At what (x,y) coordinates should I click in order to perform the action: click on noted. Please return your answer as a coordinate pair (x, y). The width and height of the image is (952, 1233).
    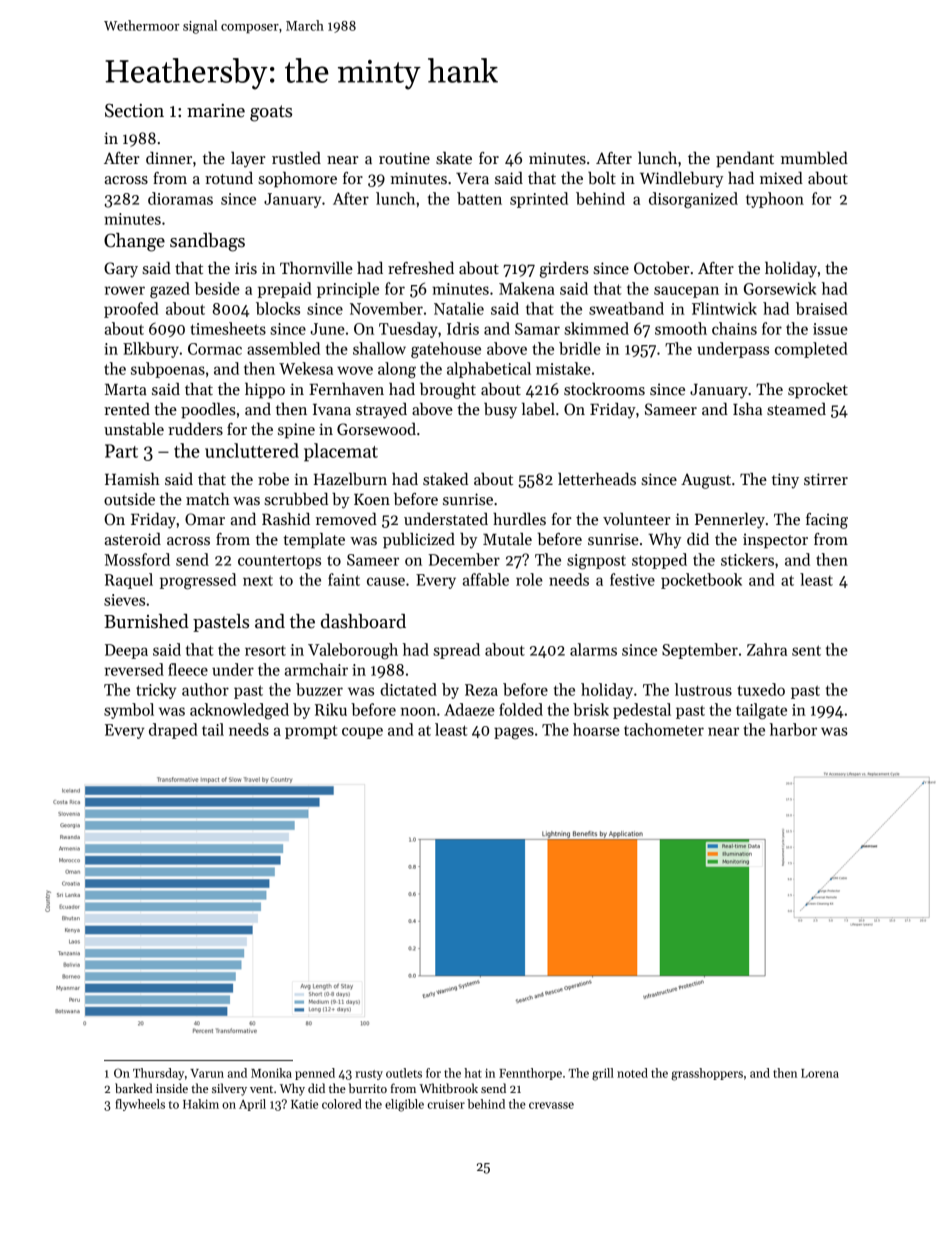
    Looking at the image, I should click on (632, 1073).
